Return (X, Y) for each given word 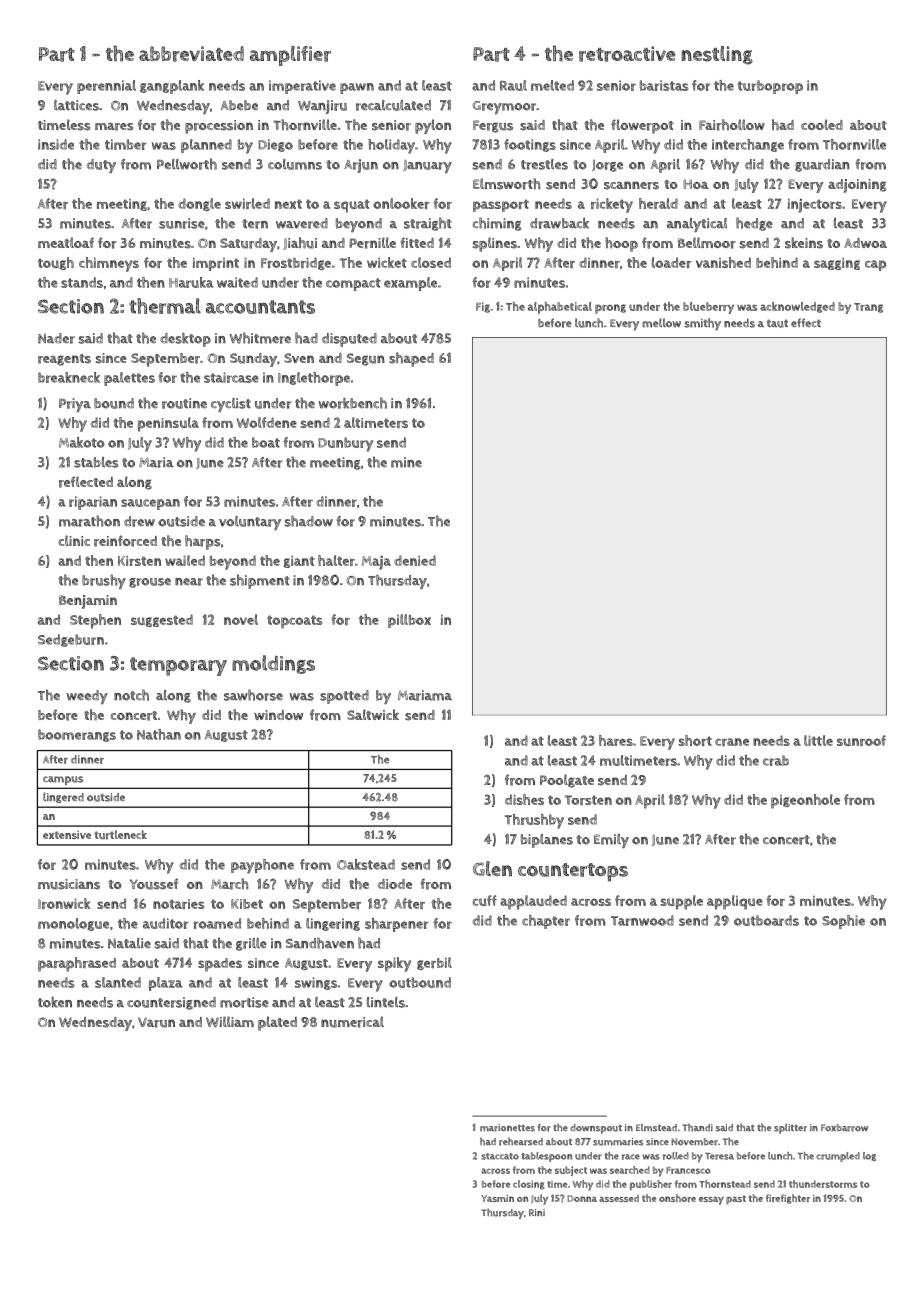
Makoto (82, 442)
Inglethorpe (314, 379)
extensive (67, 835)
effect (806, 322)
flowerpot (642, 126)
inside (56, 144)
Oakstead (366, 864)
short (695, 740)
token (55, 1002)
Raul (513, 85)
